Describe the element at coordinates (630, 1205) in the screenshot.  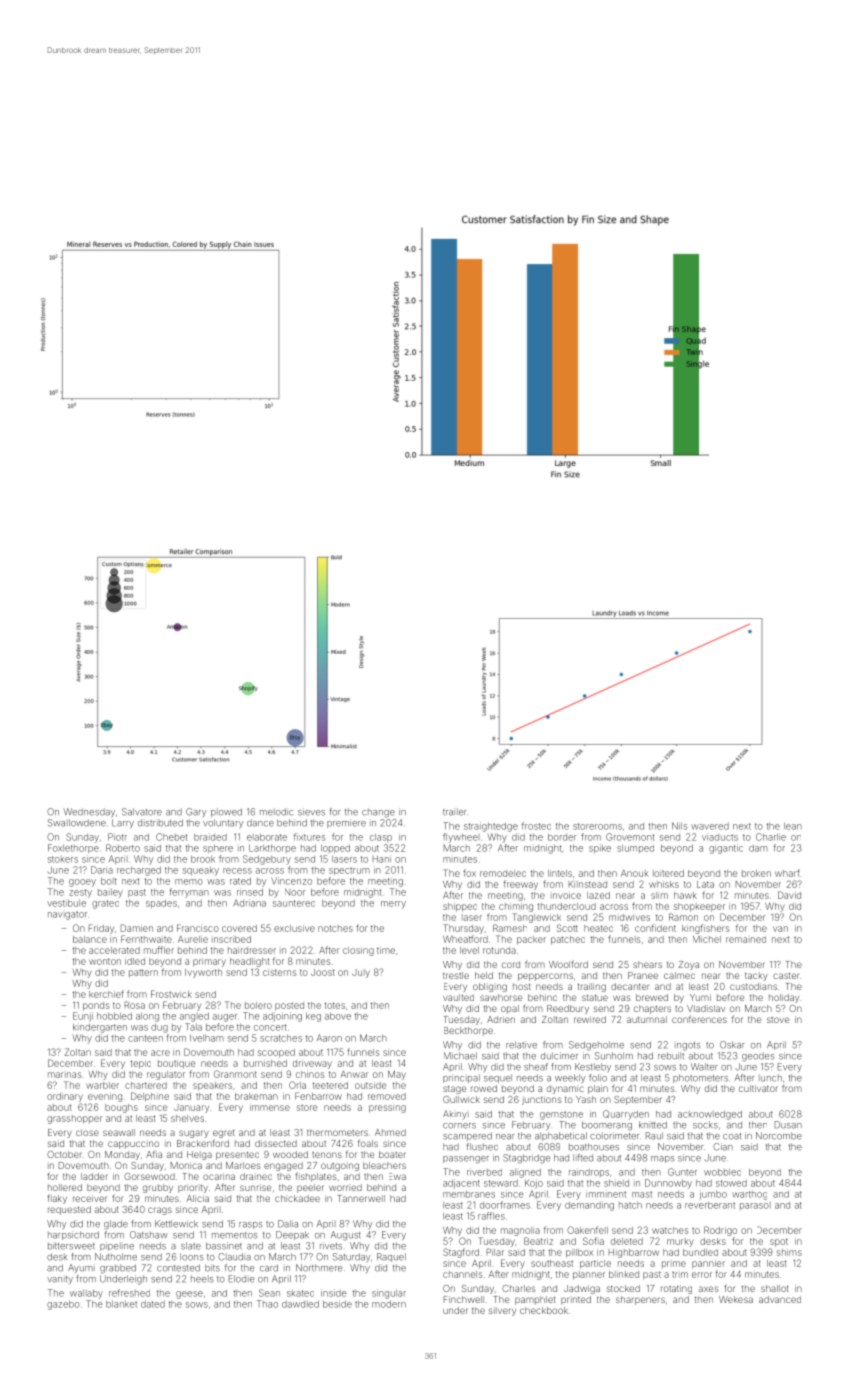
I see `hatch` at that location.
